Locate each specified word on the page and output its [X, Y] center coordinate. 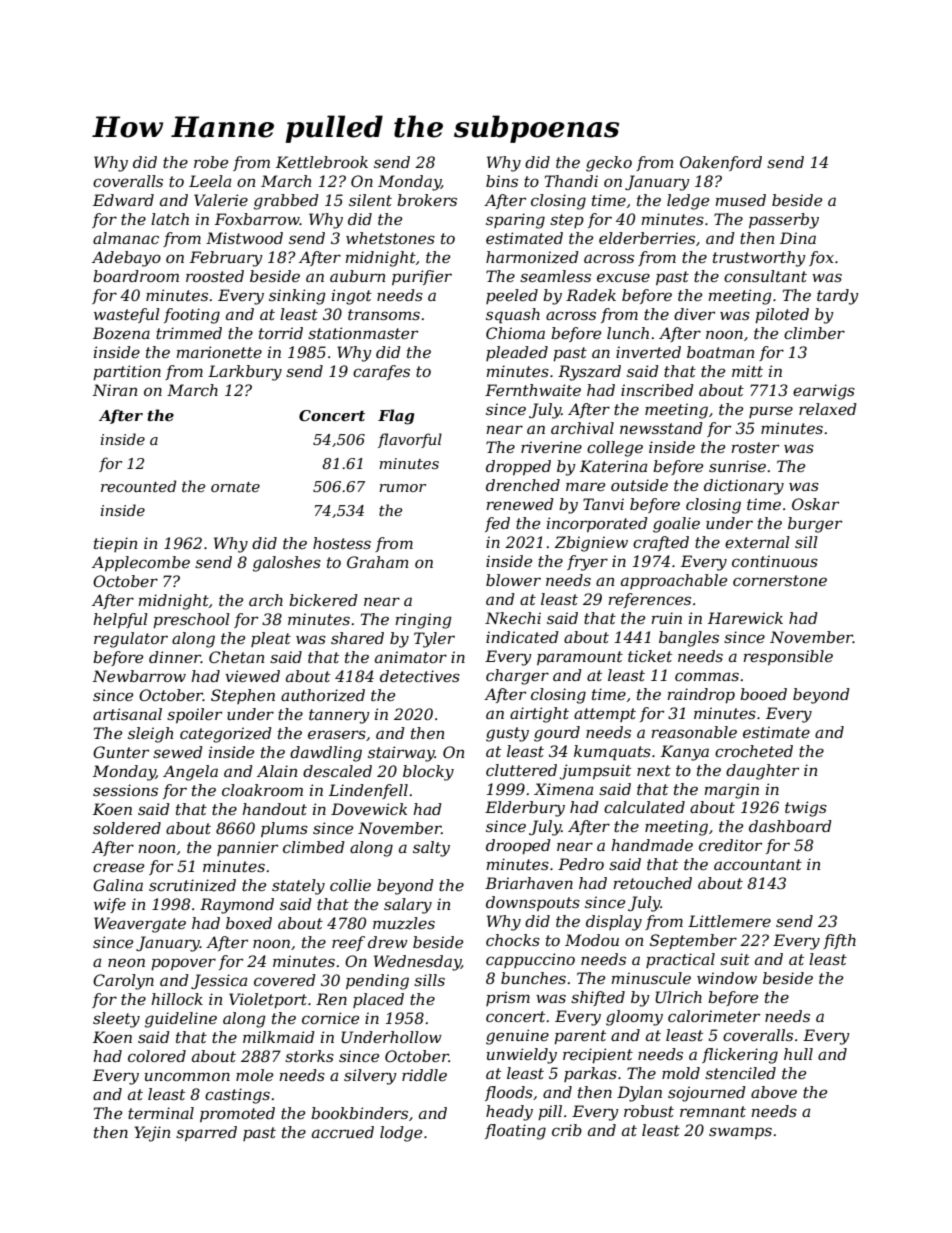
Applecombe [141, 563]
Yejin [152, 1134]
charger [517, 677]
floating [515, 1132]
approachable [674, 581]
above [774, 1092]
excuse [623, 277]
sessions [125, 790]
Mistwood [244, 238]
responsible [788, 657]
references [650, 600]
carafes [381, 372]
